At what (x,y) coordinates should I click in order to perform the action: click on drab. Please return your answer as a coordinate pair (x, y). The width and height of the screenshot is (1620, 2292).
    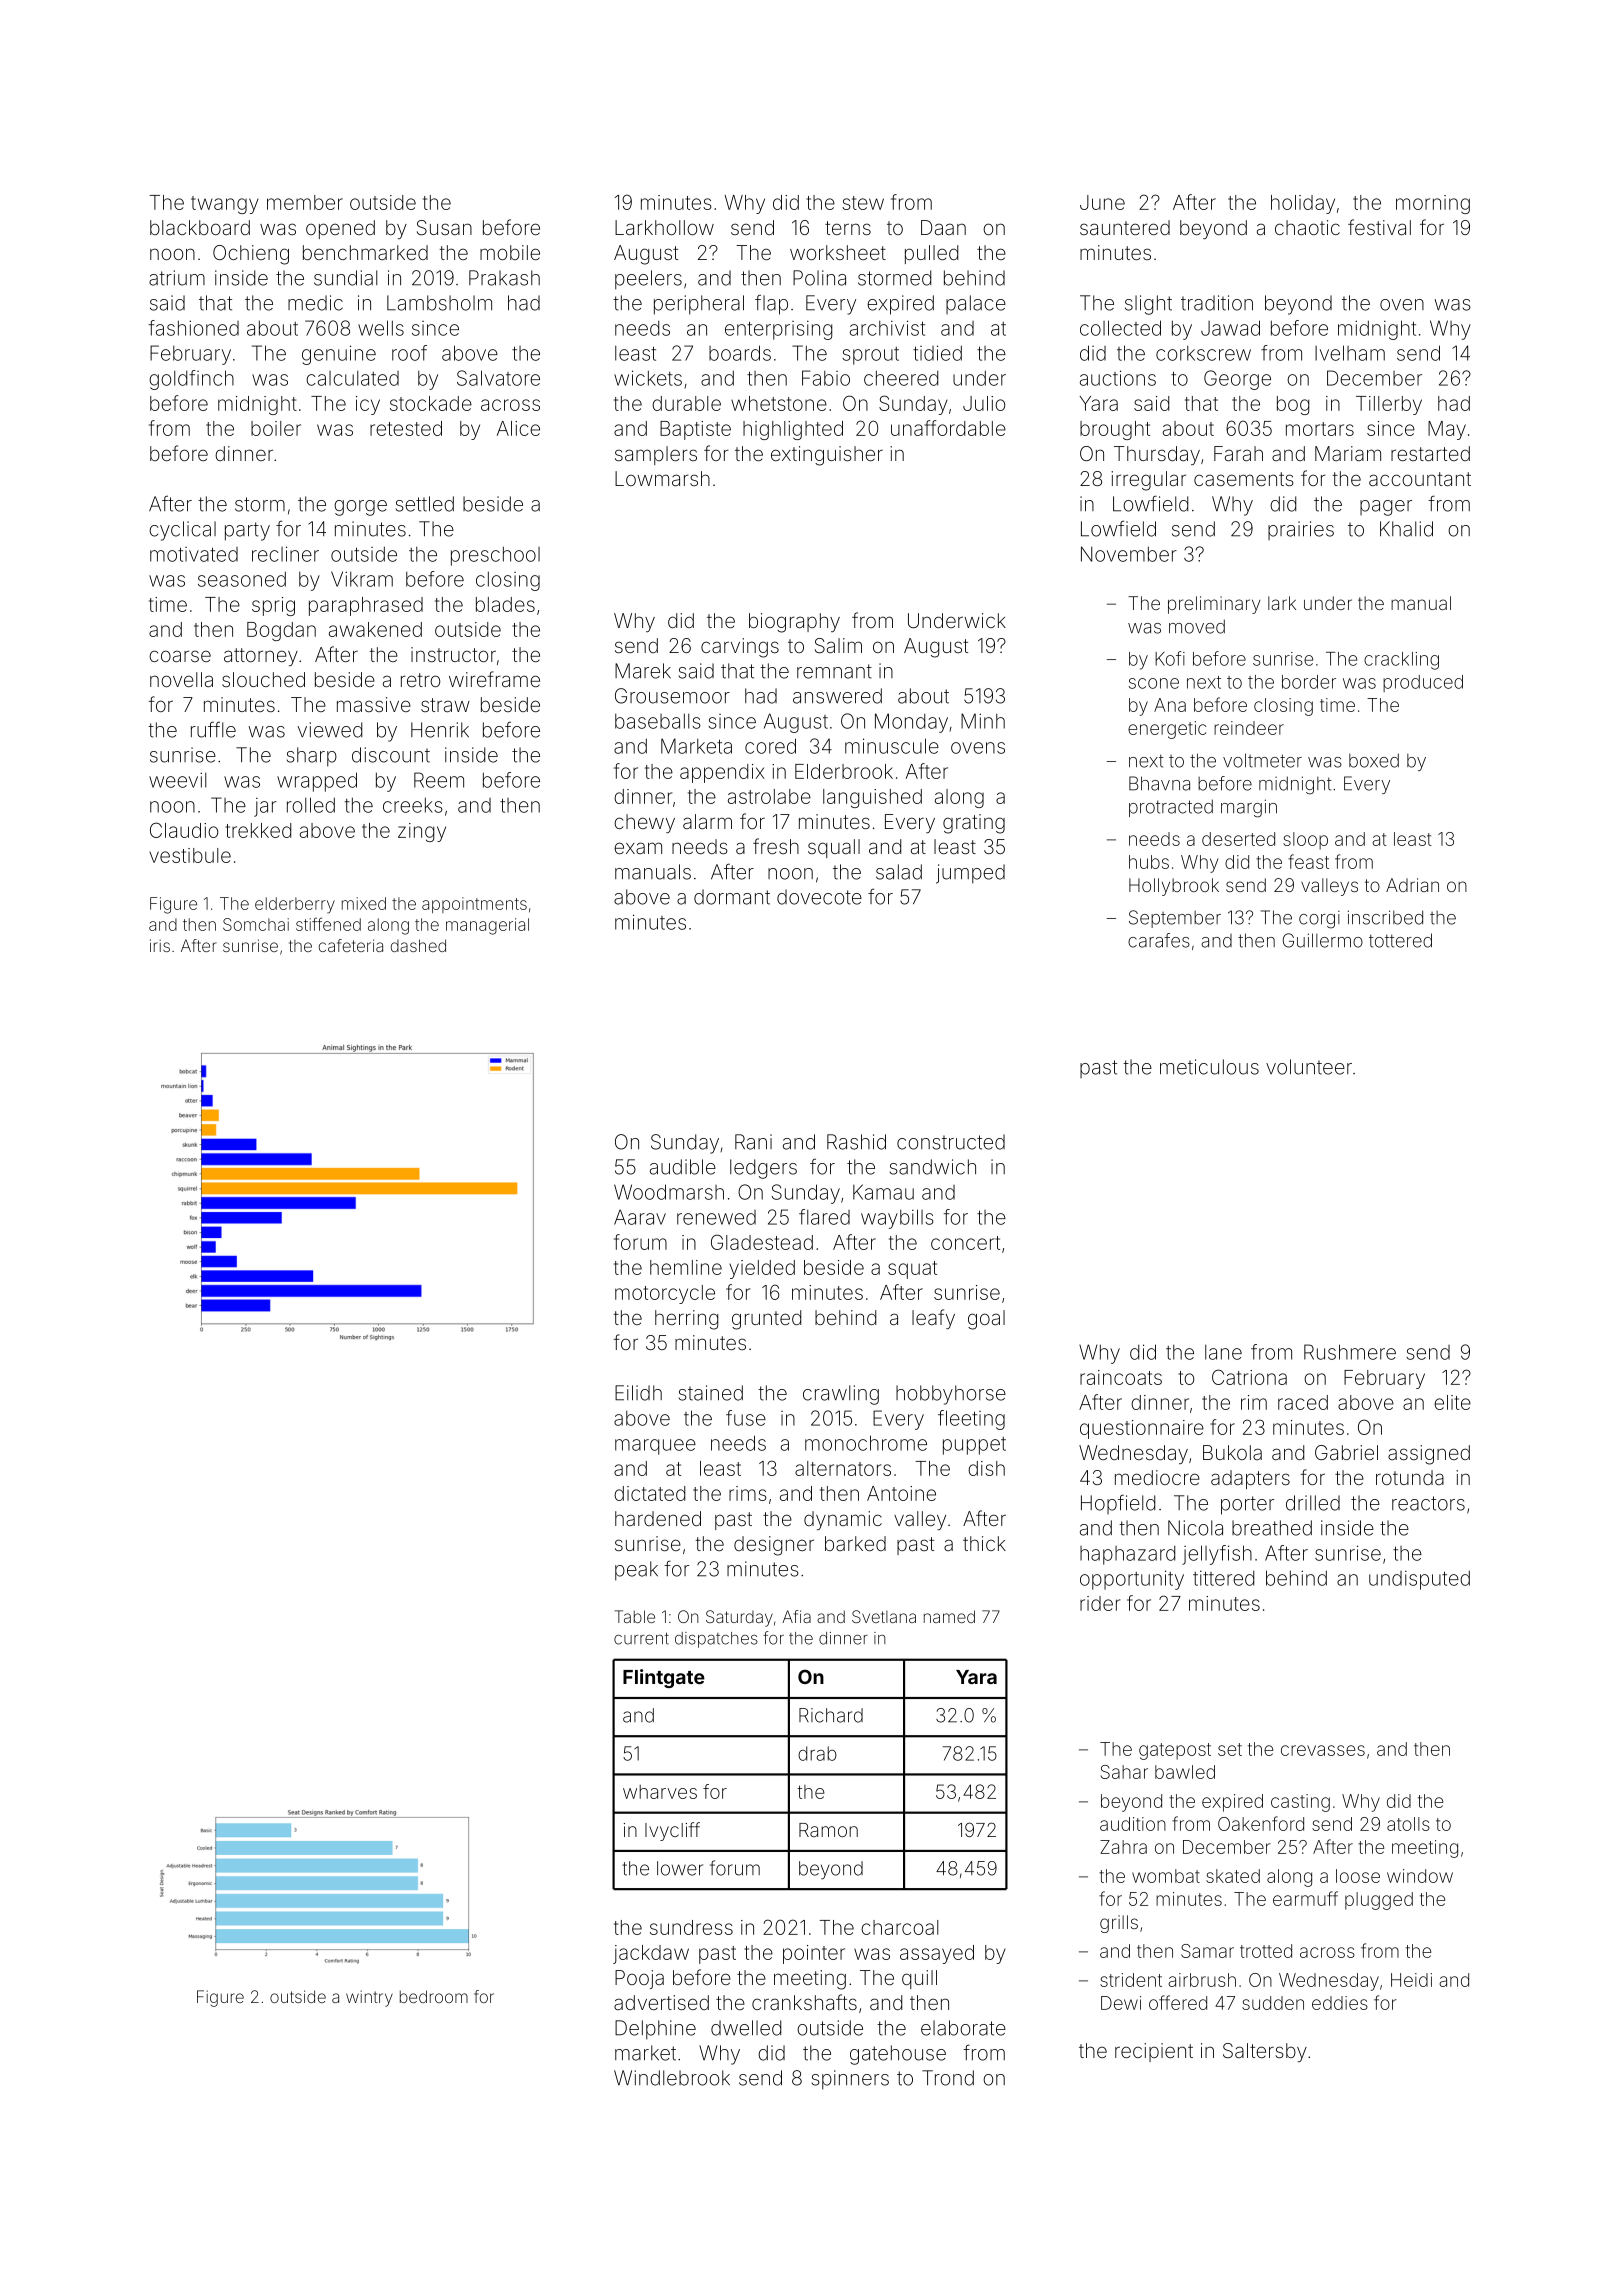
    Looking at the image, I should click on (817, 1753).
